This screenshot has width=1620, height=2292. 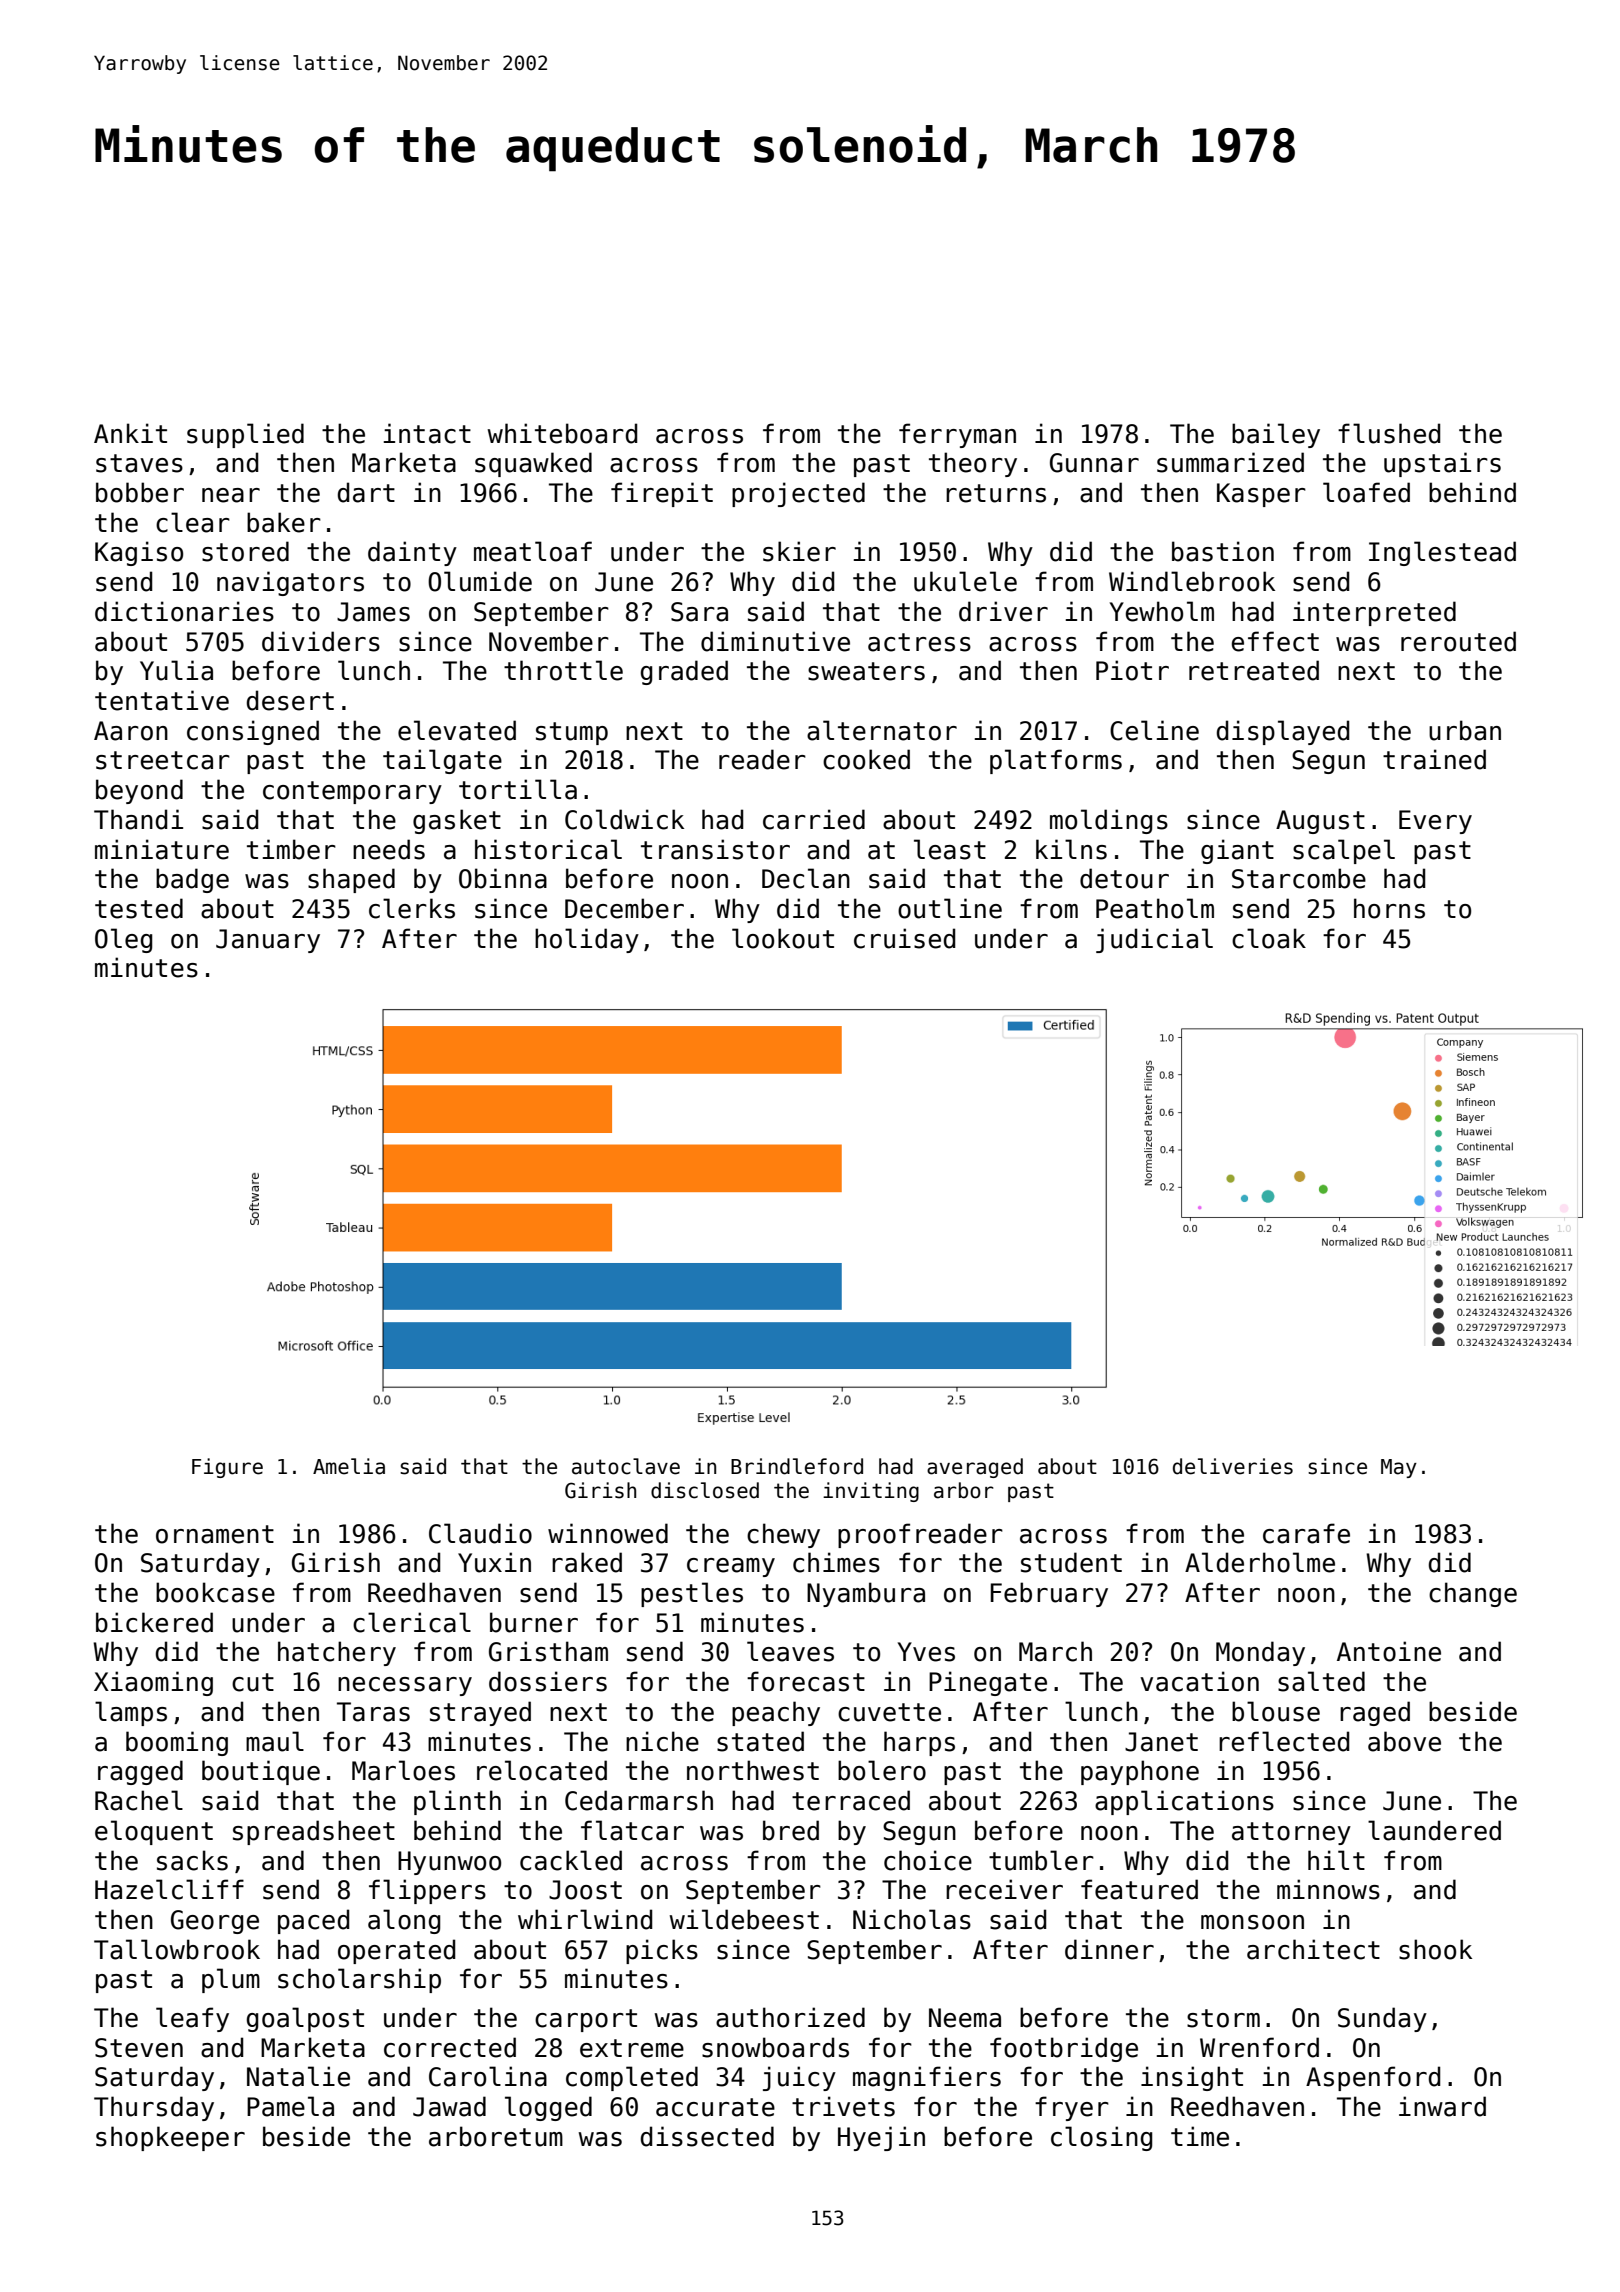 What do you see at coordinates (562, 433) in the screenshot?
I see `whiteboard` at bounding box center [562, 433].
